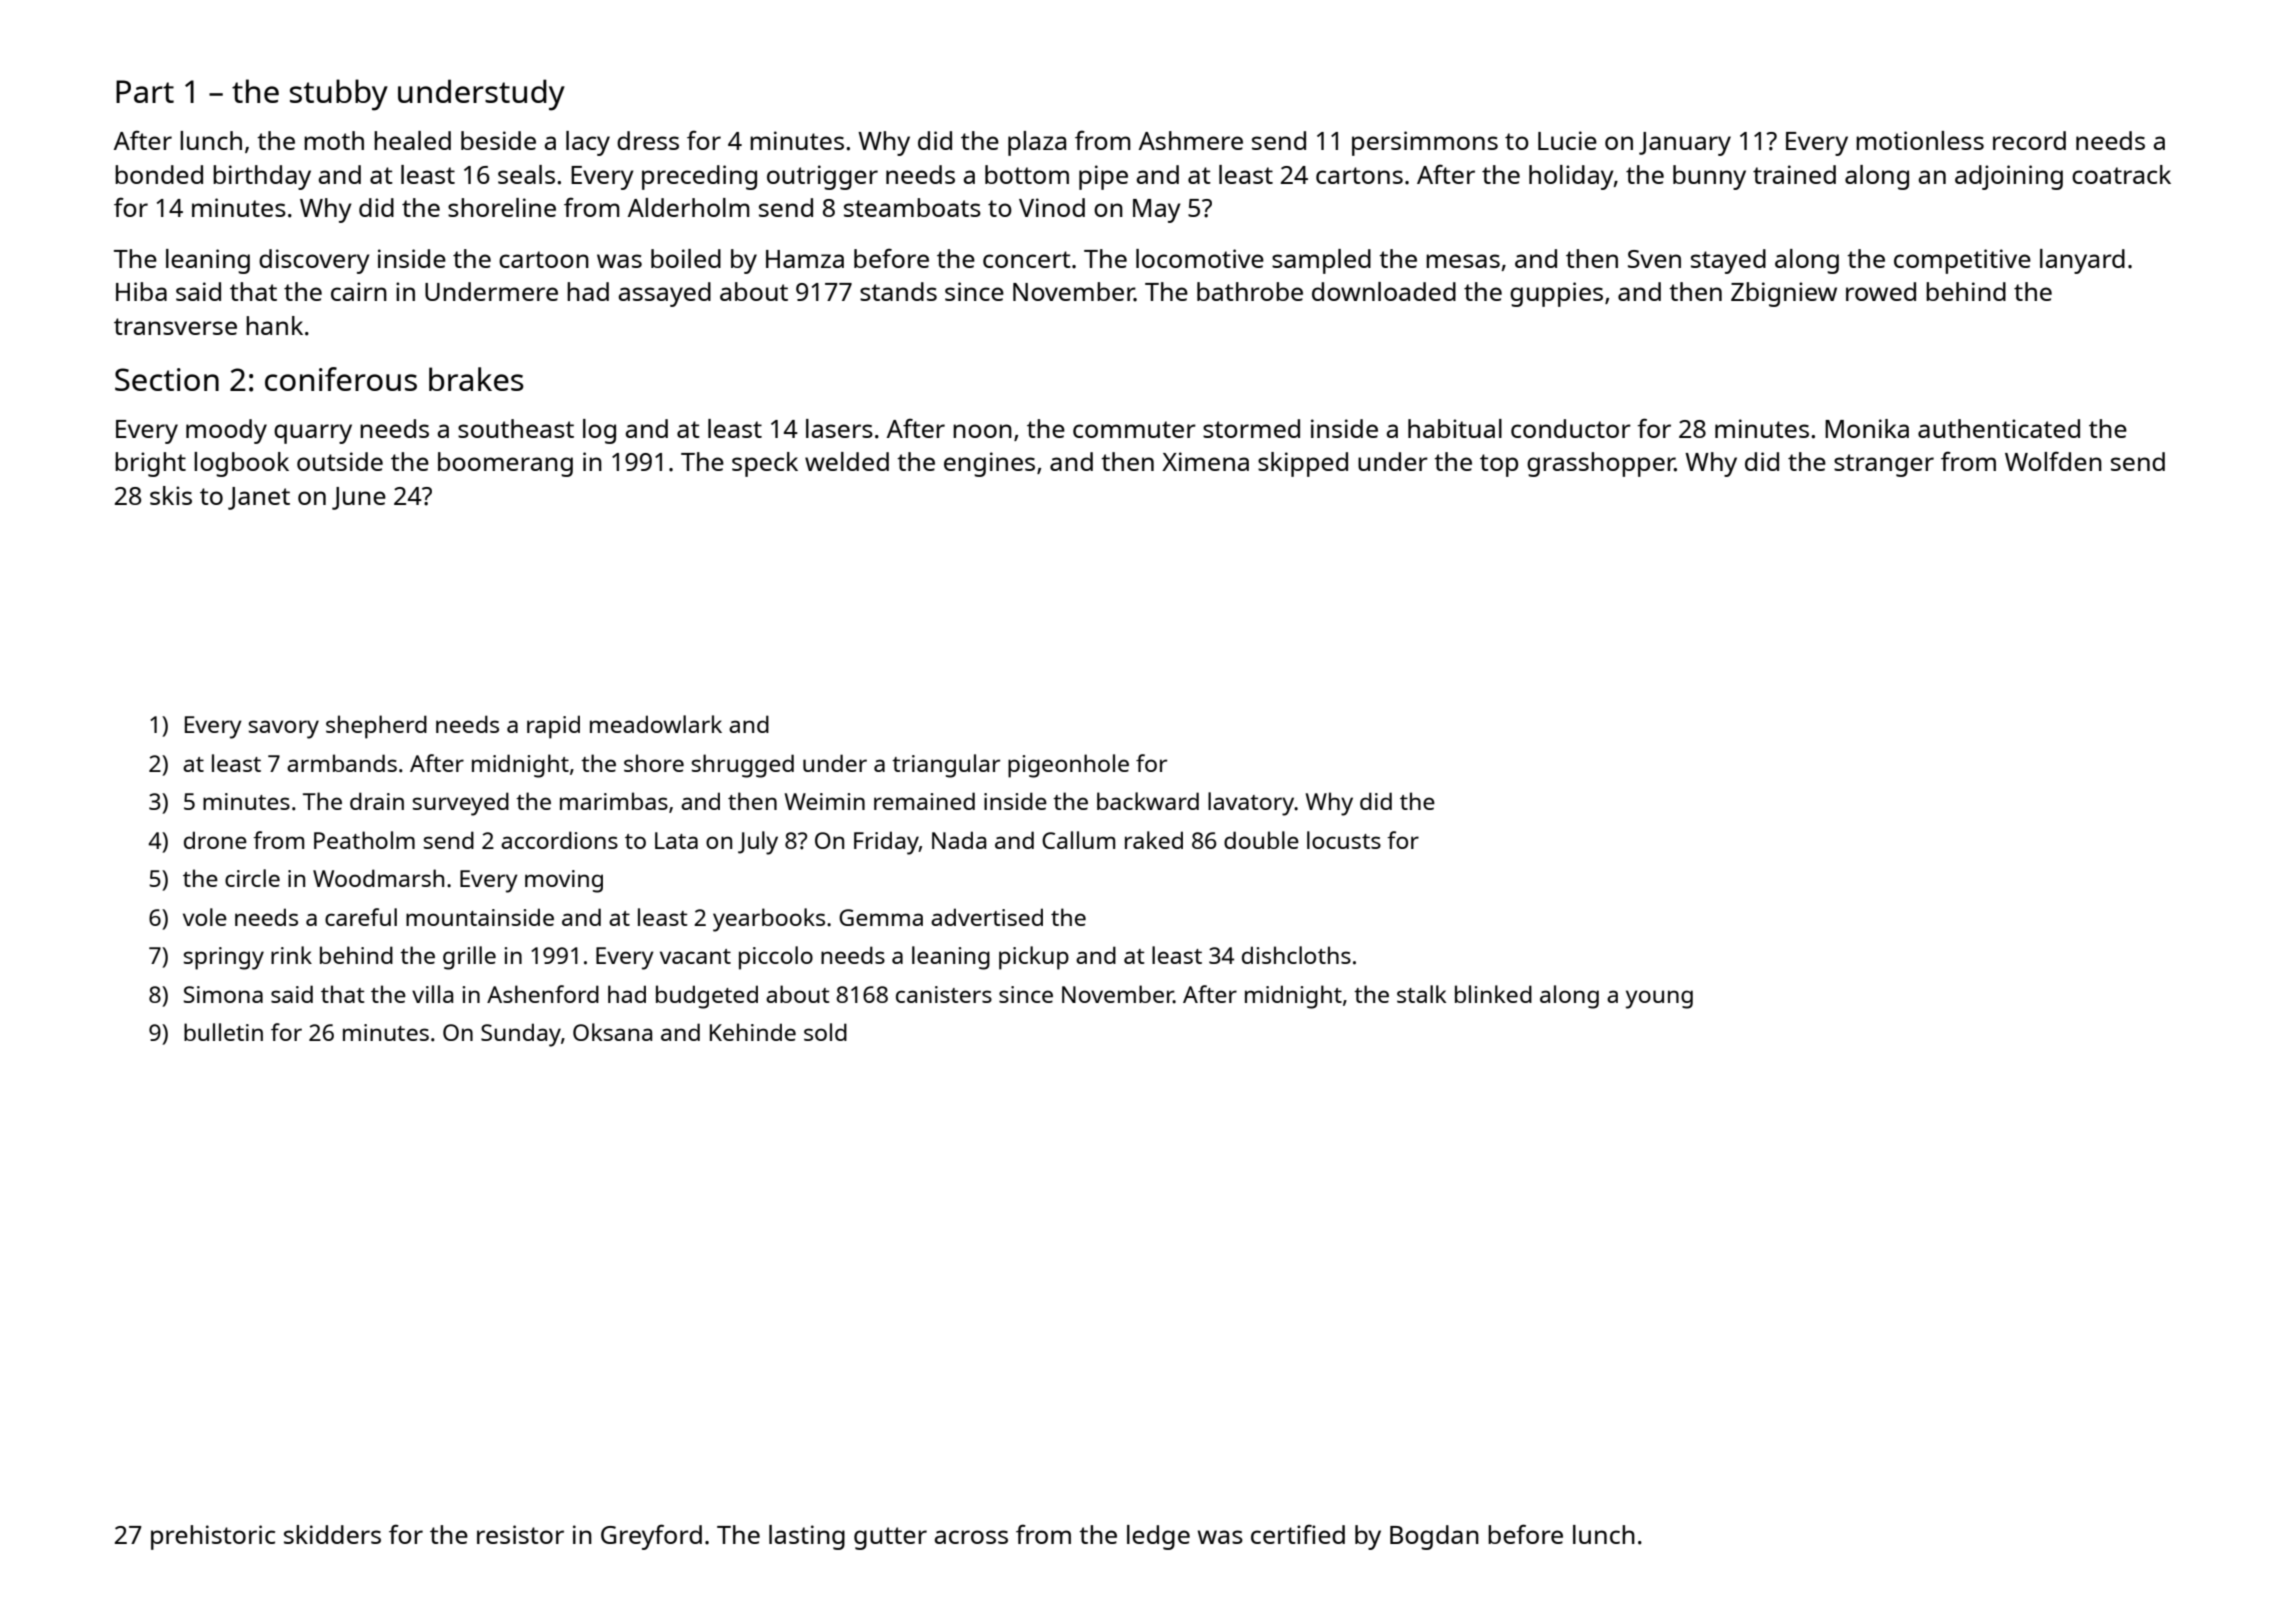 This screenshot has width=2292, height=1620. Describe the element at coordinates (1191, 140) in the screenshot. I see `Ashmere` at that location.
